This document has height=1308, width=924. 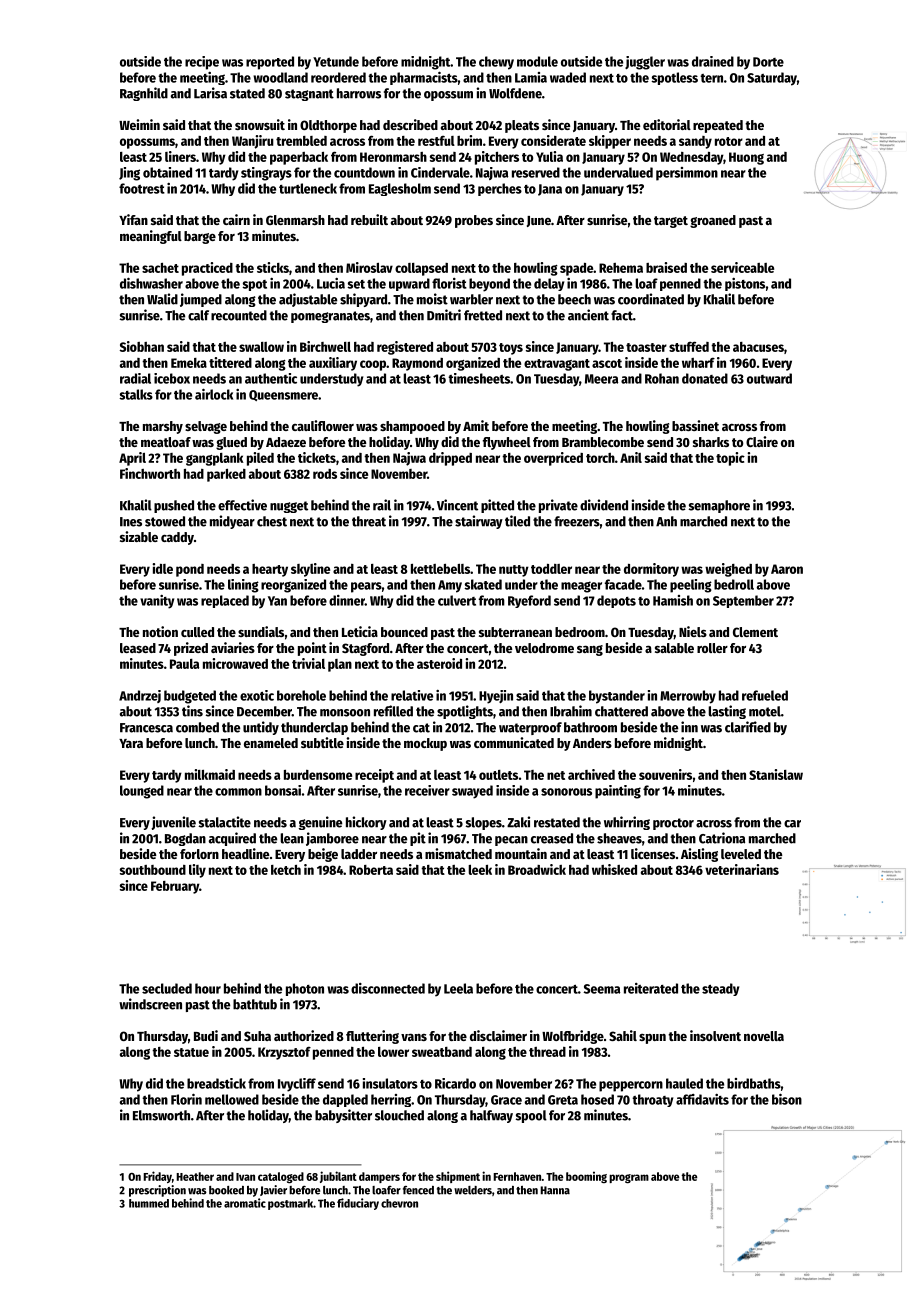 What do you see at coordinates (728, 570) in the document?
I see `weighed` at bounding box center [728, 570].
